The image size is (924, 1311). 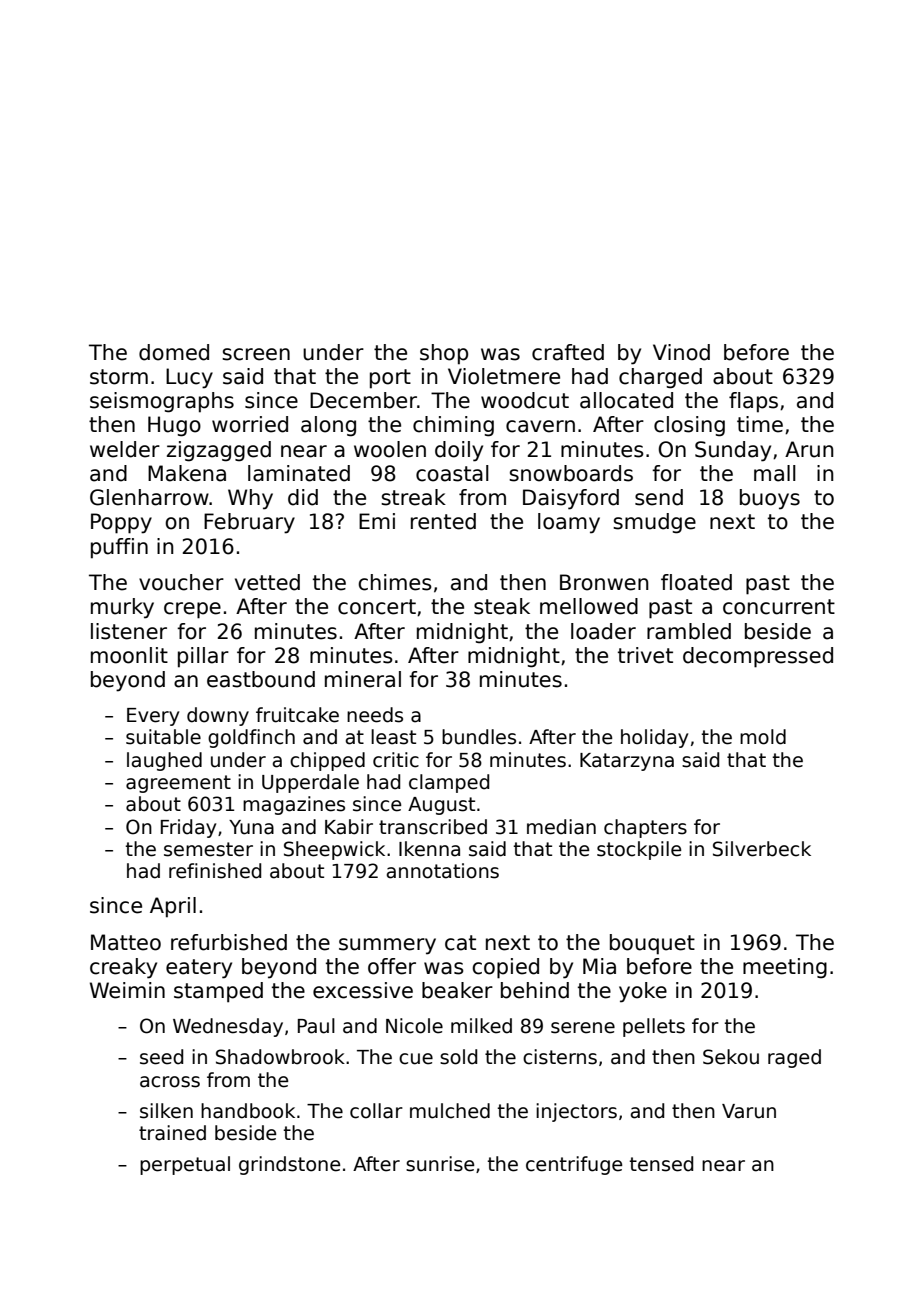 What do you see at coordinates (479, 737) in the screenshot?
I see `bundles` at bounding box center [479, 737].
